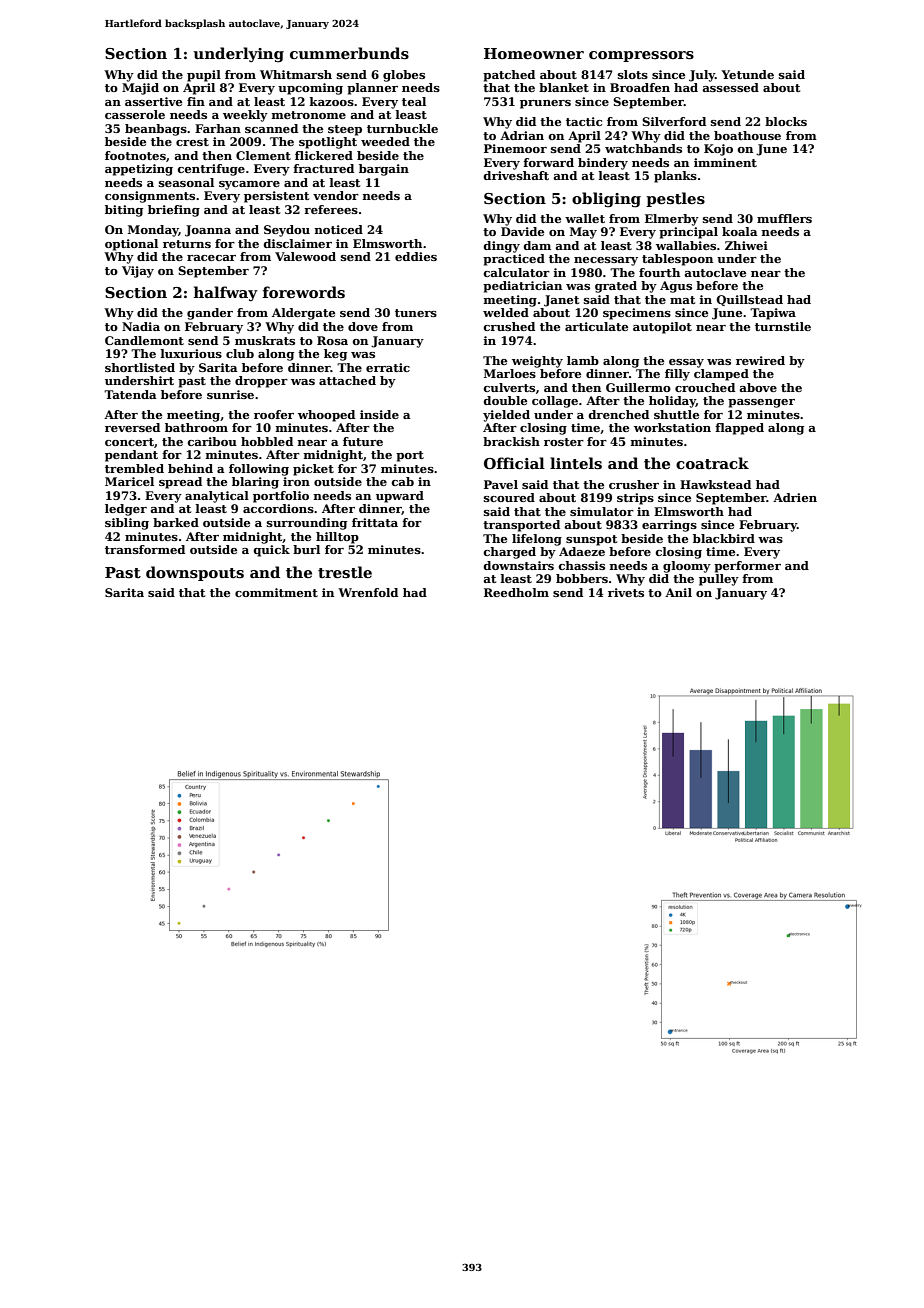 This screenshot has height=1308, width=924. Describe the element at coordinates (516, 175) in the screenshot. I see `driveshaft` at that location.
